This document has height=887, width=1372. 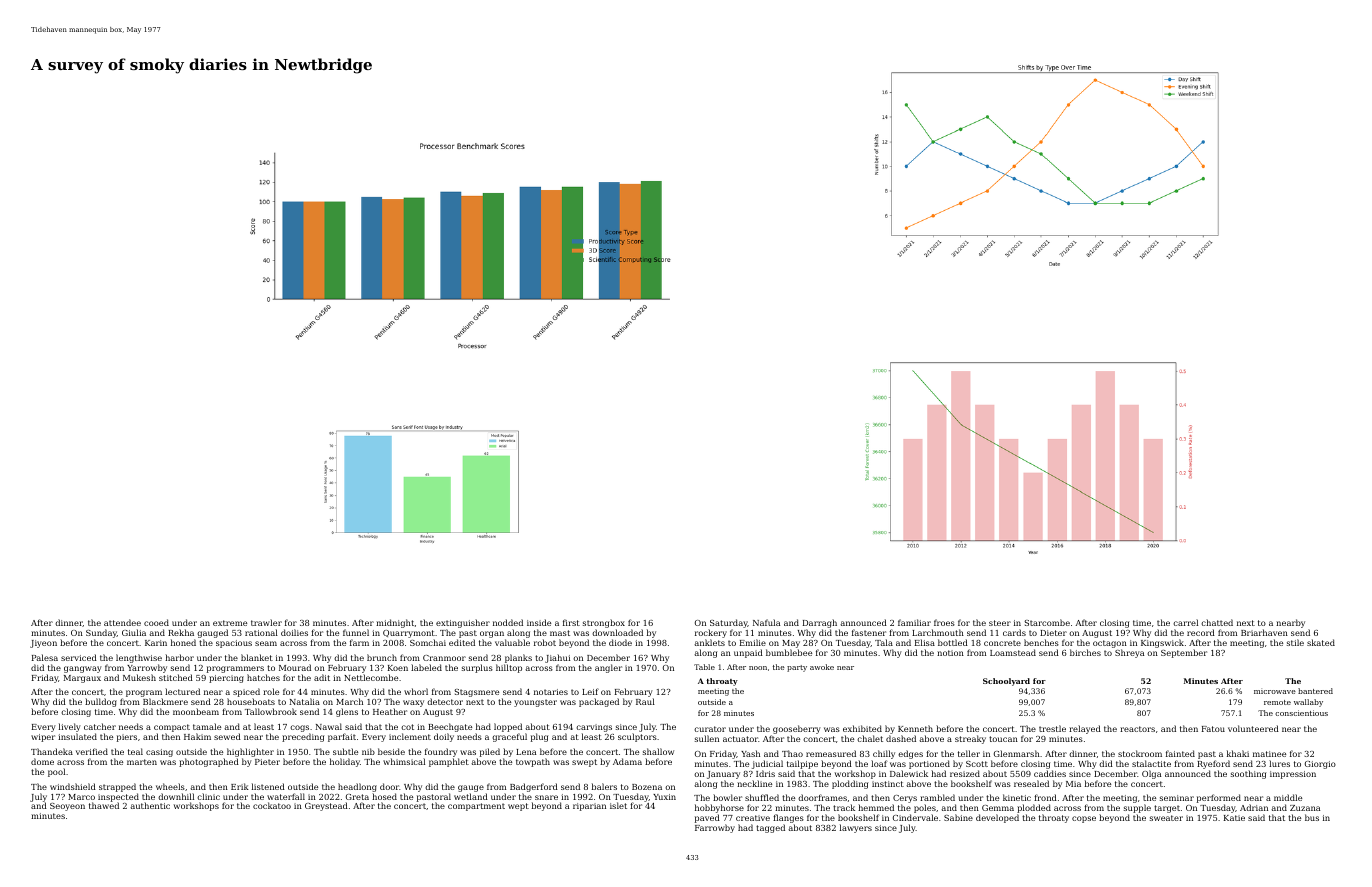 What do you see at coordinates (183, 642) in the document?
I see `honed` at bounding box center [183, 642].
